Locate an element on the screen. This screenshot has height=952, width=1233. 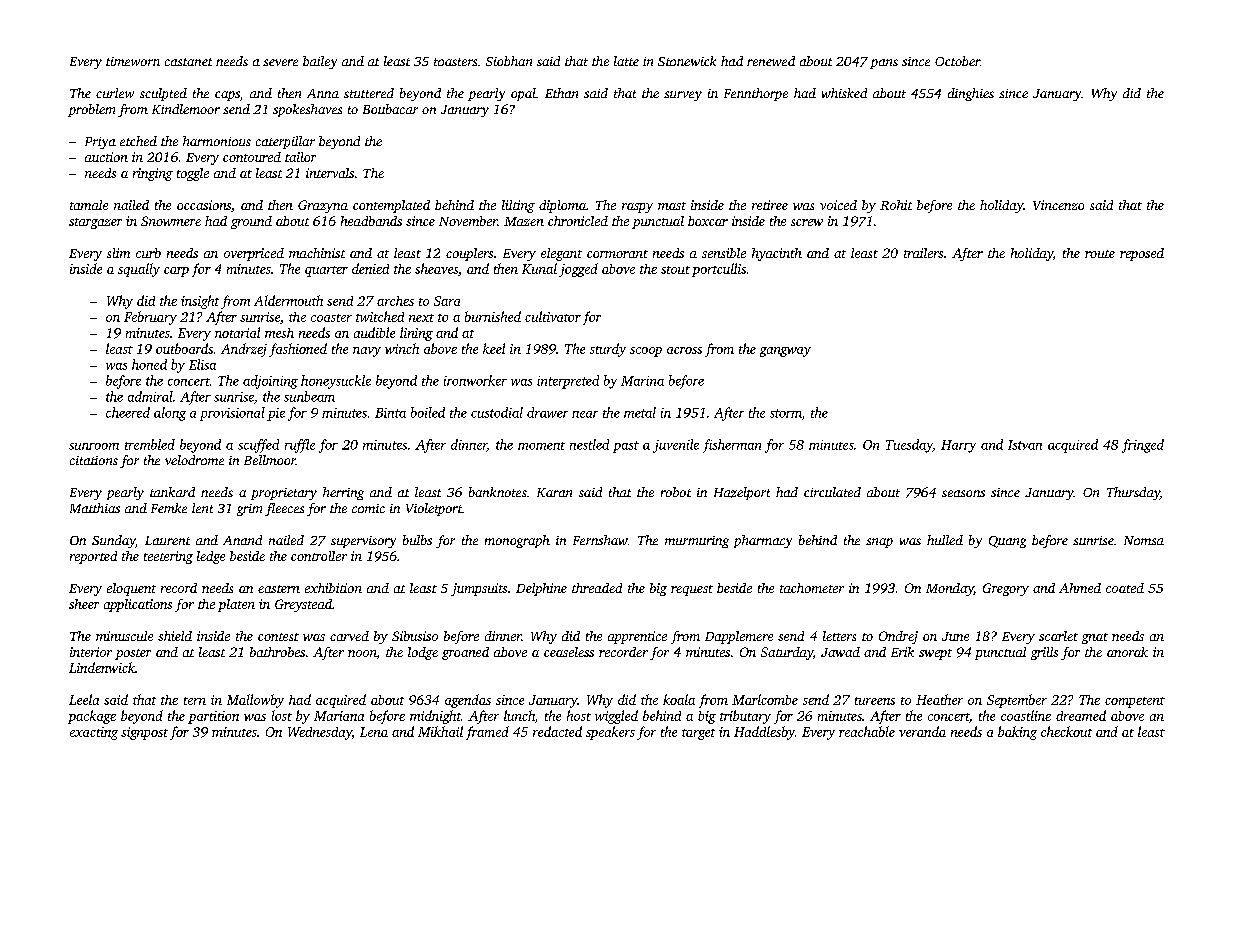
severe is located at coordinates (280, 62).
